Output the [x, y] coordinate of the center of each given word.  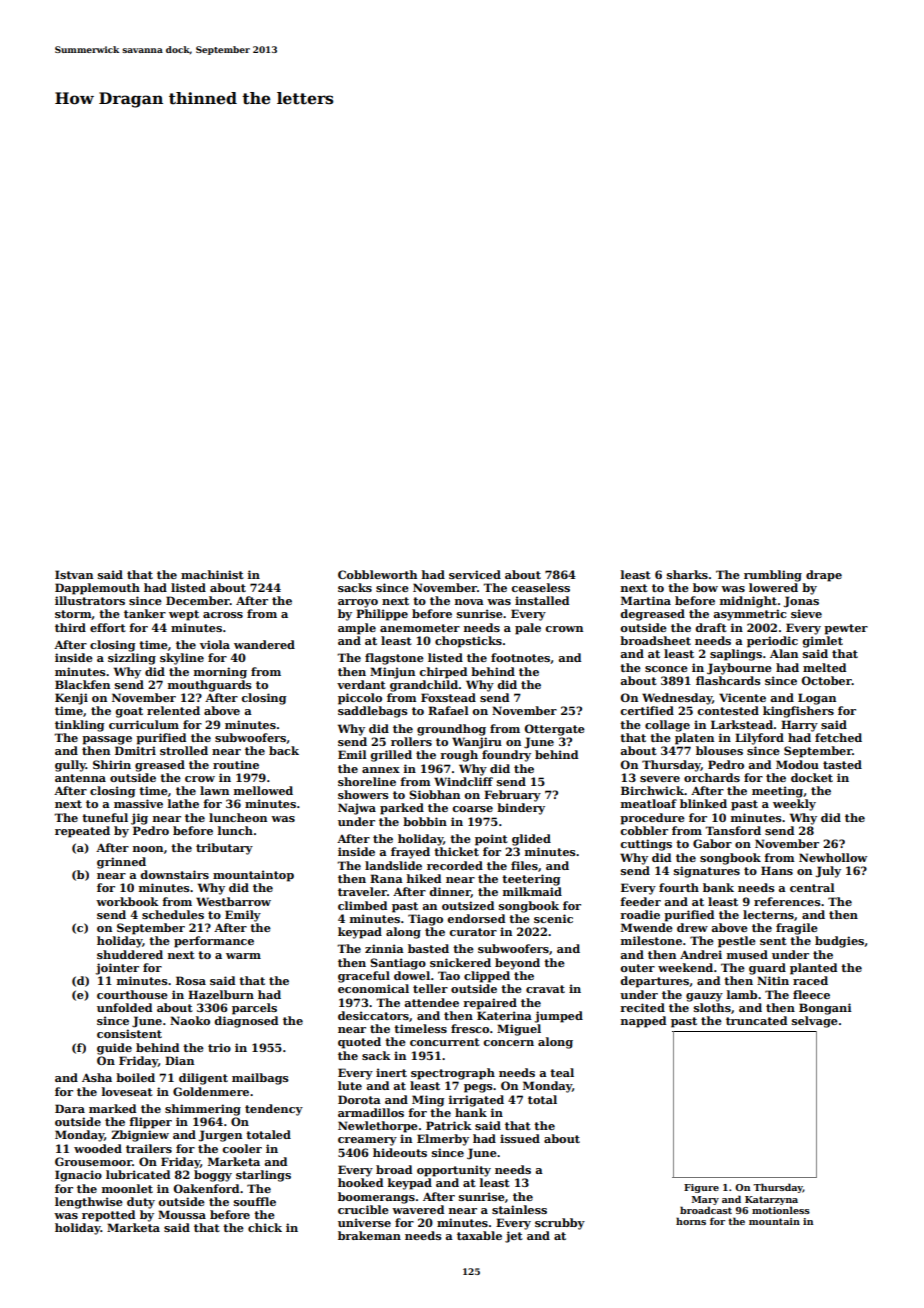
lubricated [138, 1174]
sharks [687, 574]
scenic [553, 918]
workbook [127, 901]
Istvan [74, 574]
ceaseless [540, 587]
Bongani [825, 1009]
